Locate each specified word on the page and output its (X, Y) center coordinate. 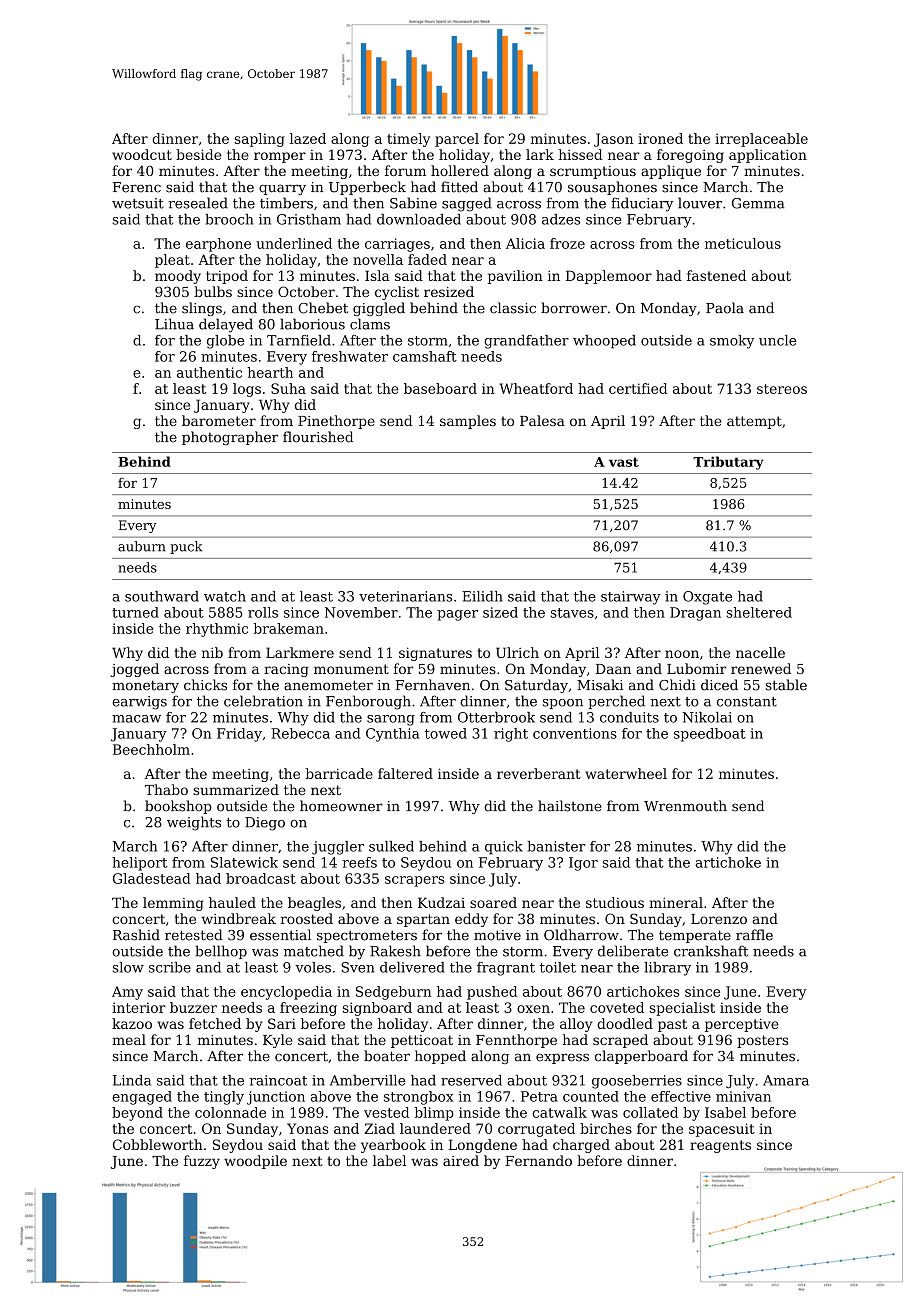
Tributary (728, 463)
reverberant (539, 773)
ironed (660, 138)
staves (572, 613)
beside (198, 154)
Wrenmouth (685, 806)
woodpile (255, 1162)
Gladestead (152, 878)
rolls (263, 612)
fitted (459, 187)
